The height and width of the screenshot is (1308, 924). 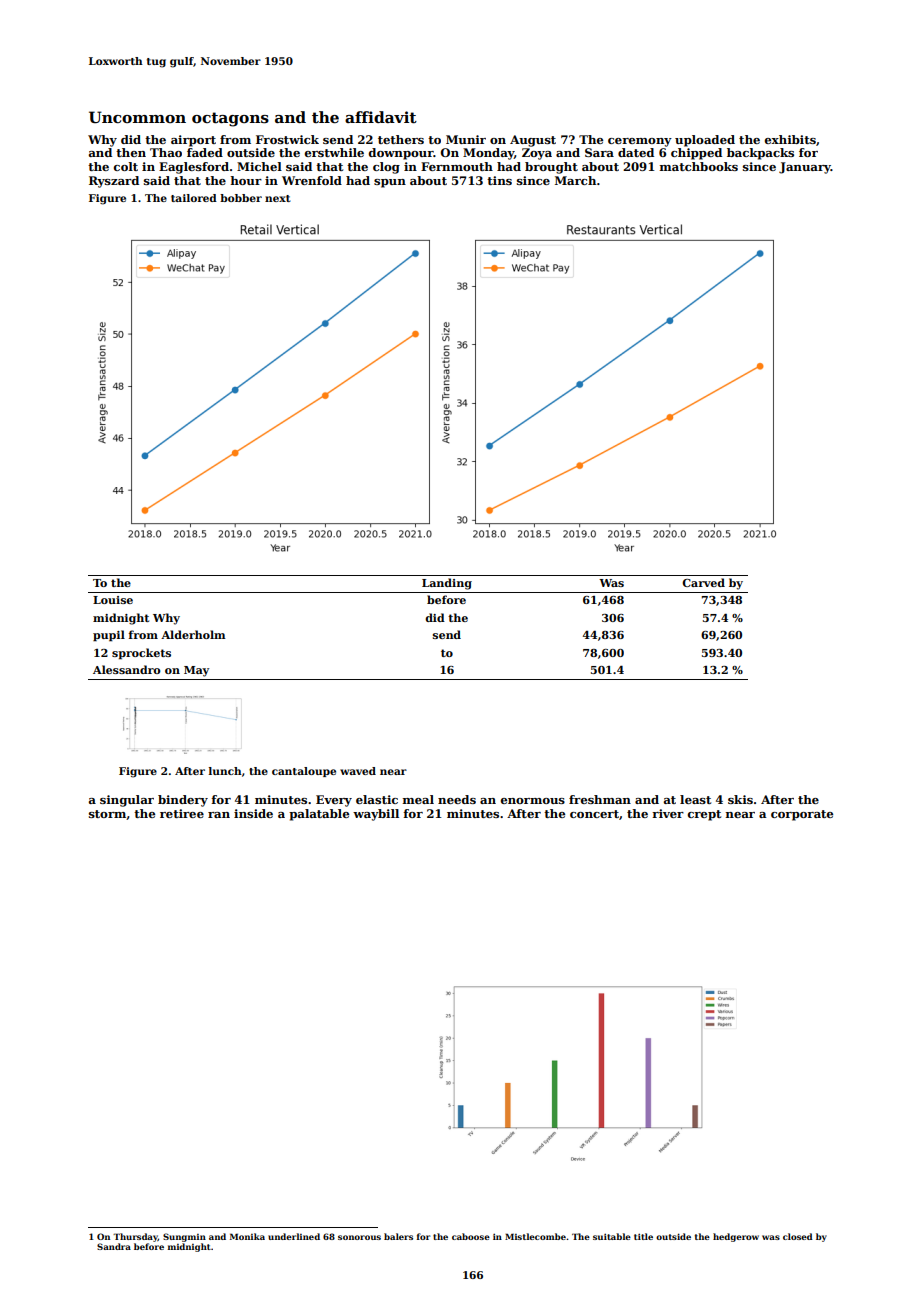 I want to click on faded, so click(x=205, y=152).
